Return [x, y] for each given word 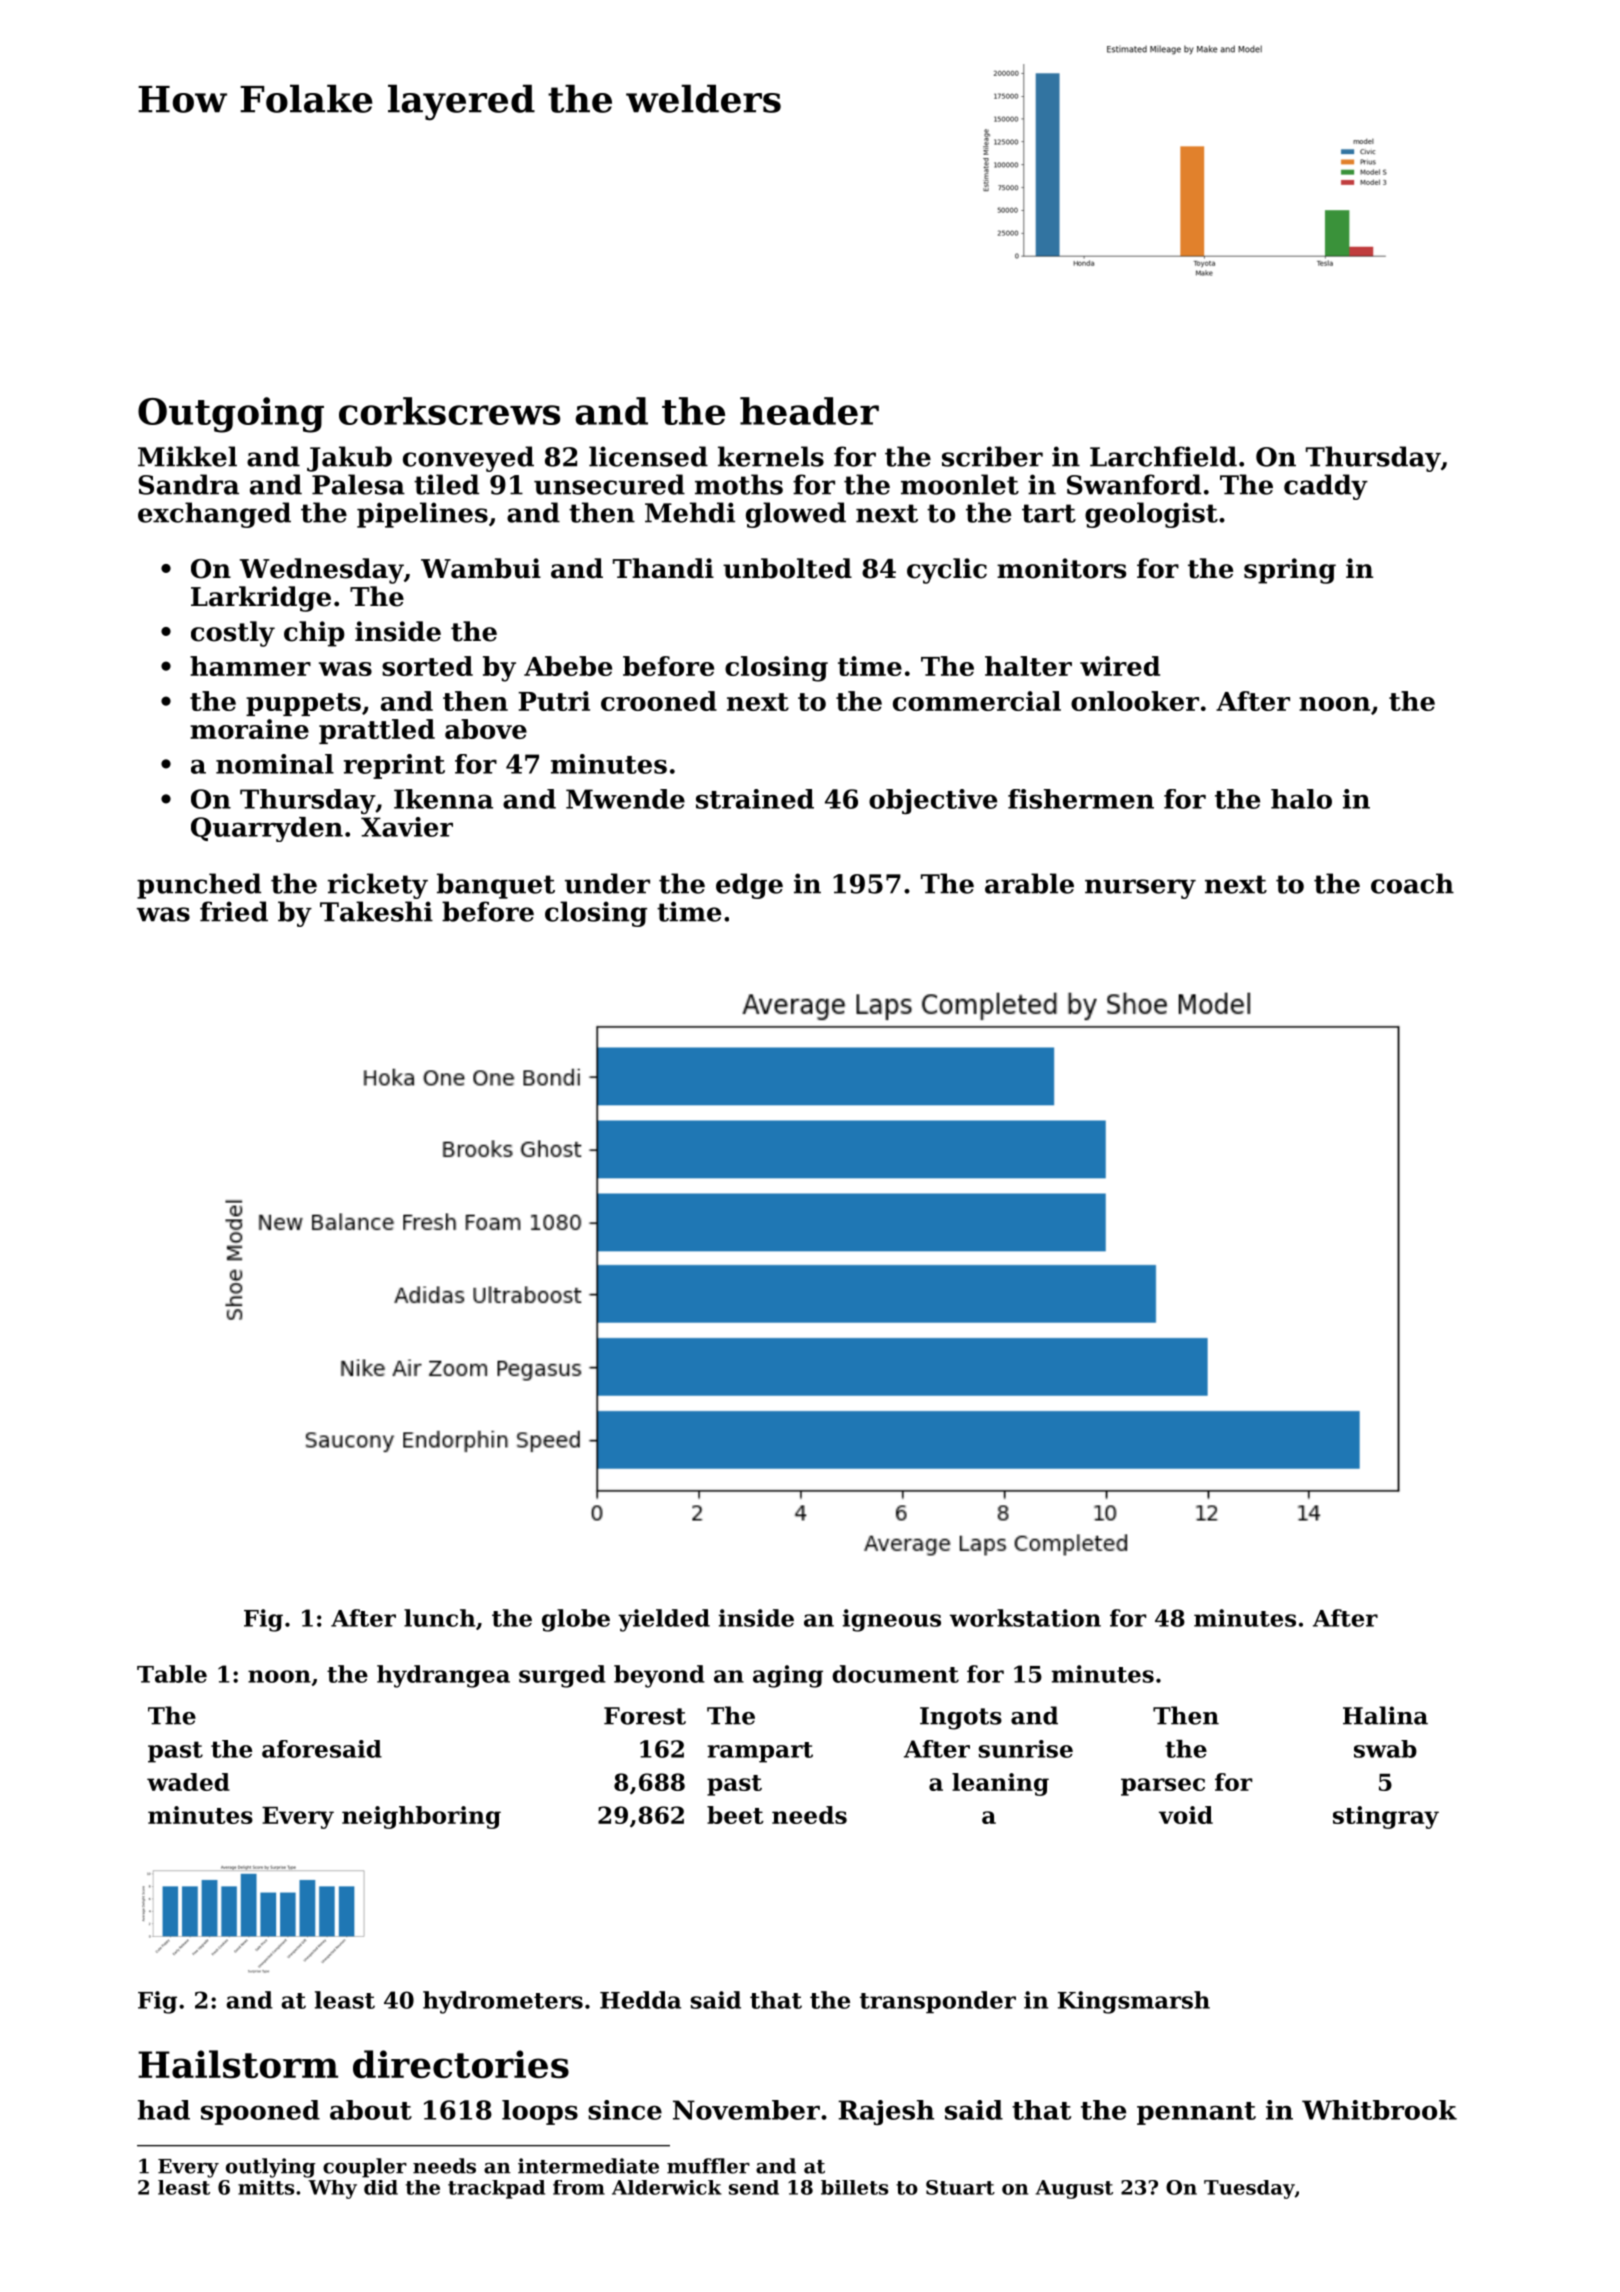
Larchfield [1163, 456]
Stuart [960, 2187]
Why [332, 2189]
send [754, 2187]
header [809, 411]
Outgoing [231, 415]
